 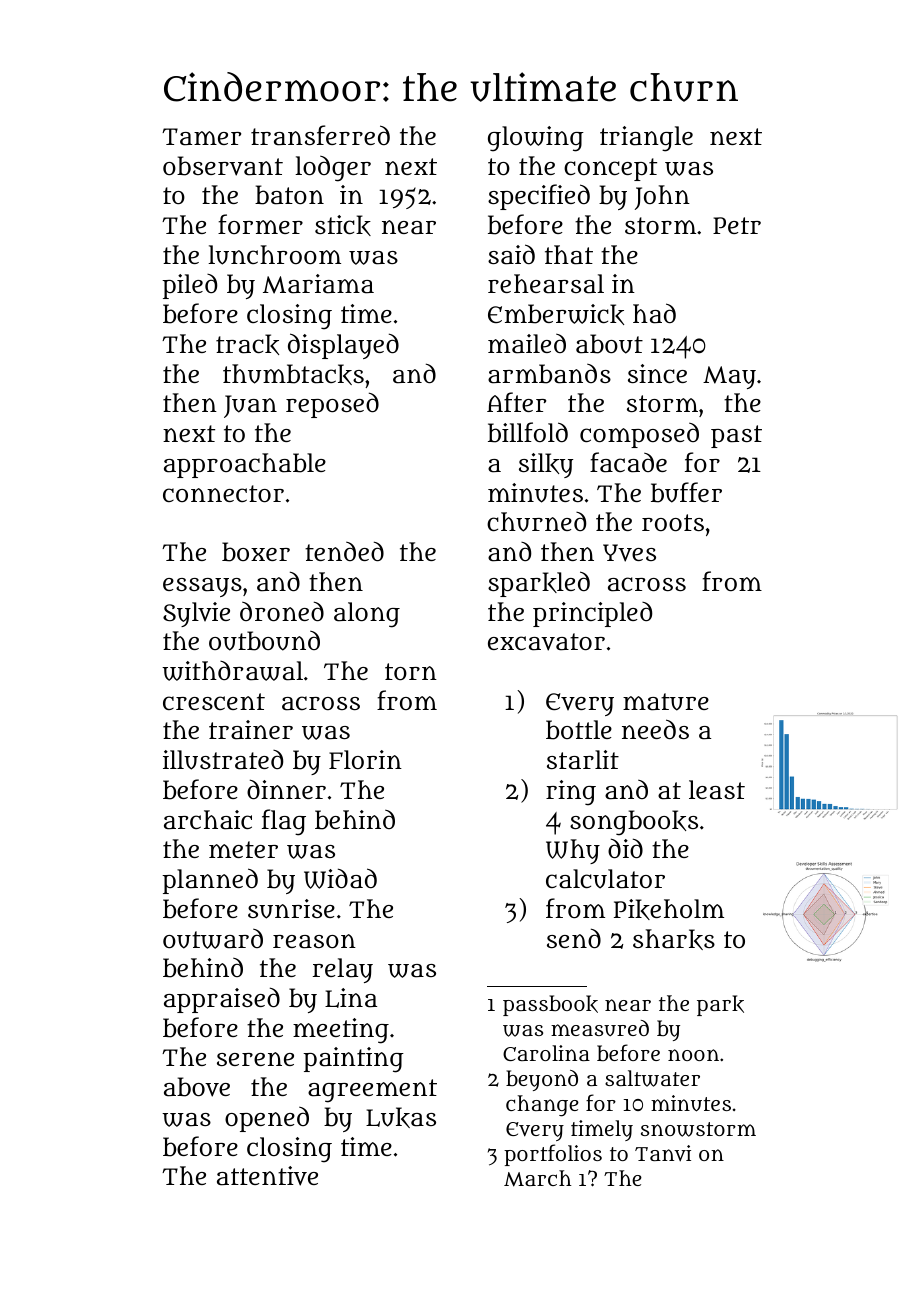 I want to click on measured, so click(x=600, y=1028).
